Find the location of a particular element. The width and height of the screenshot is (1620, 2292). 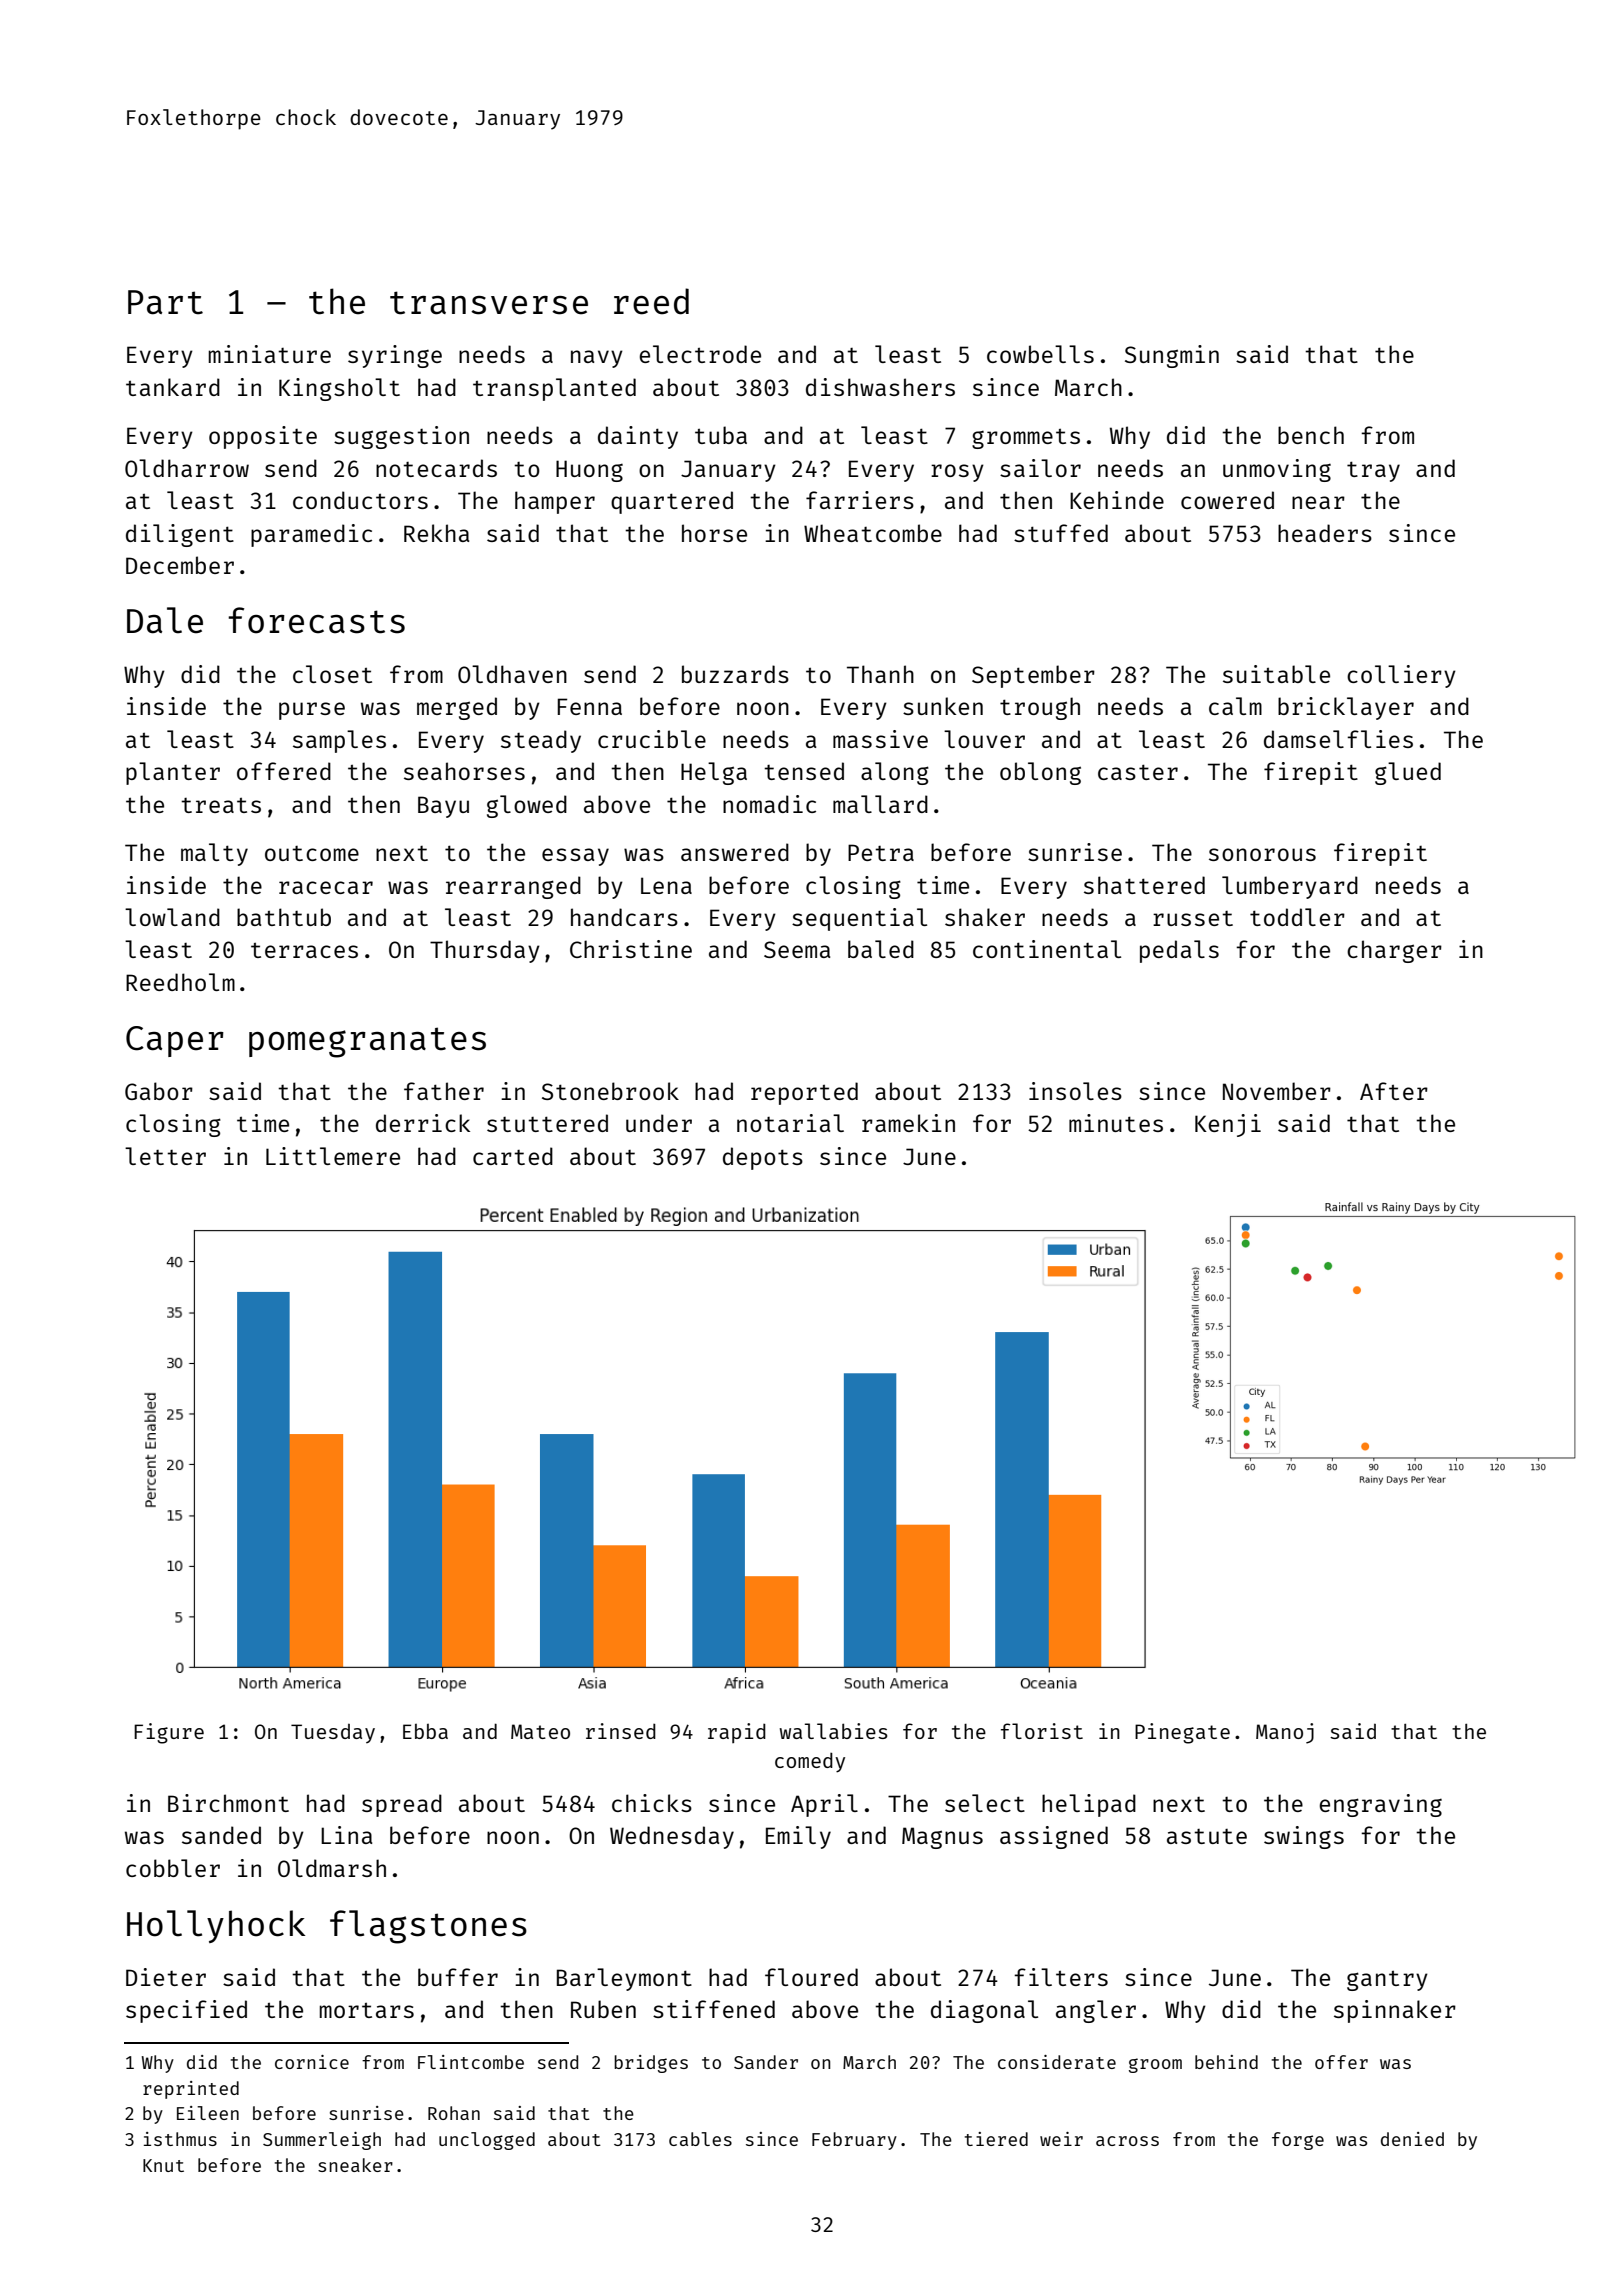

cowered is located at coordinates (1227, 500).
